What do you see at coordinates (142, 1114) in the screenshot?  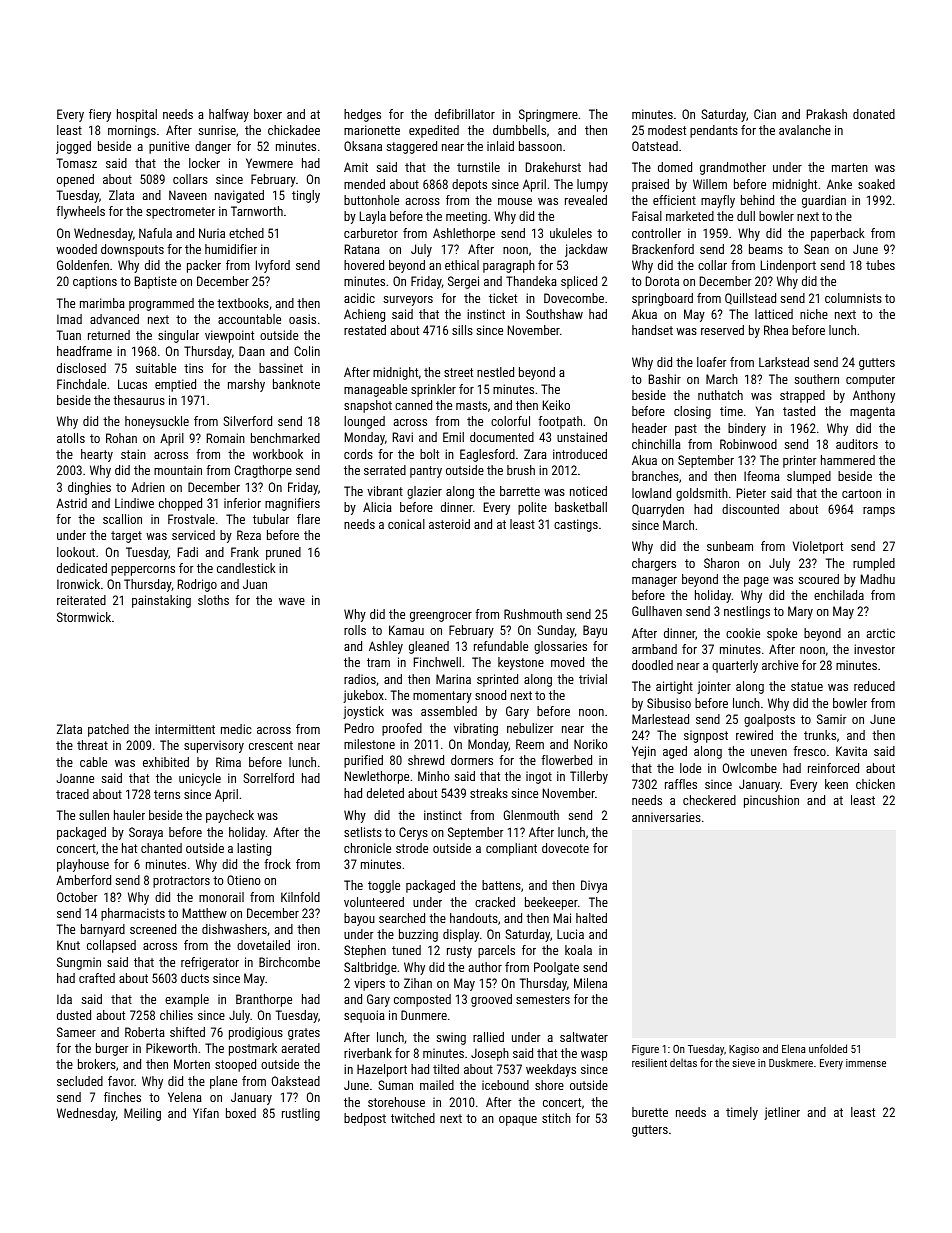 I see `Meiling` at bounding box center [142, 1114].
